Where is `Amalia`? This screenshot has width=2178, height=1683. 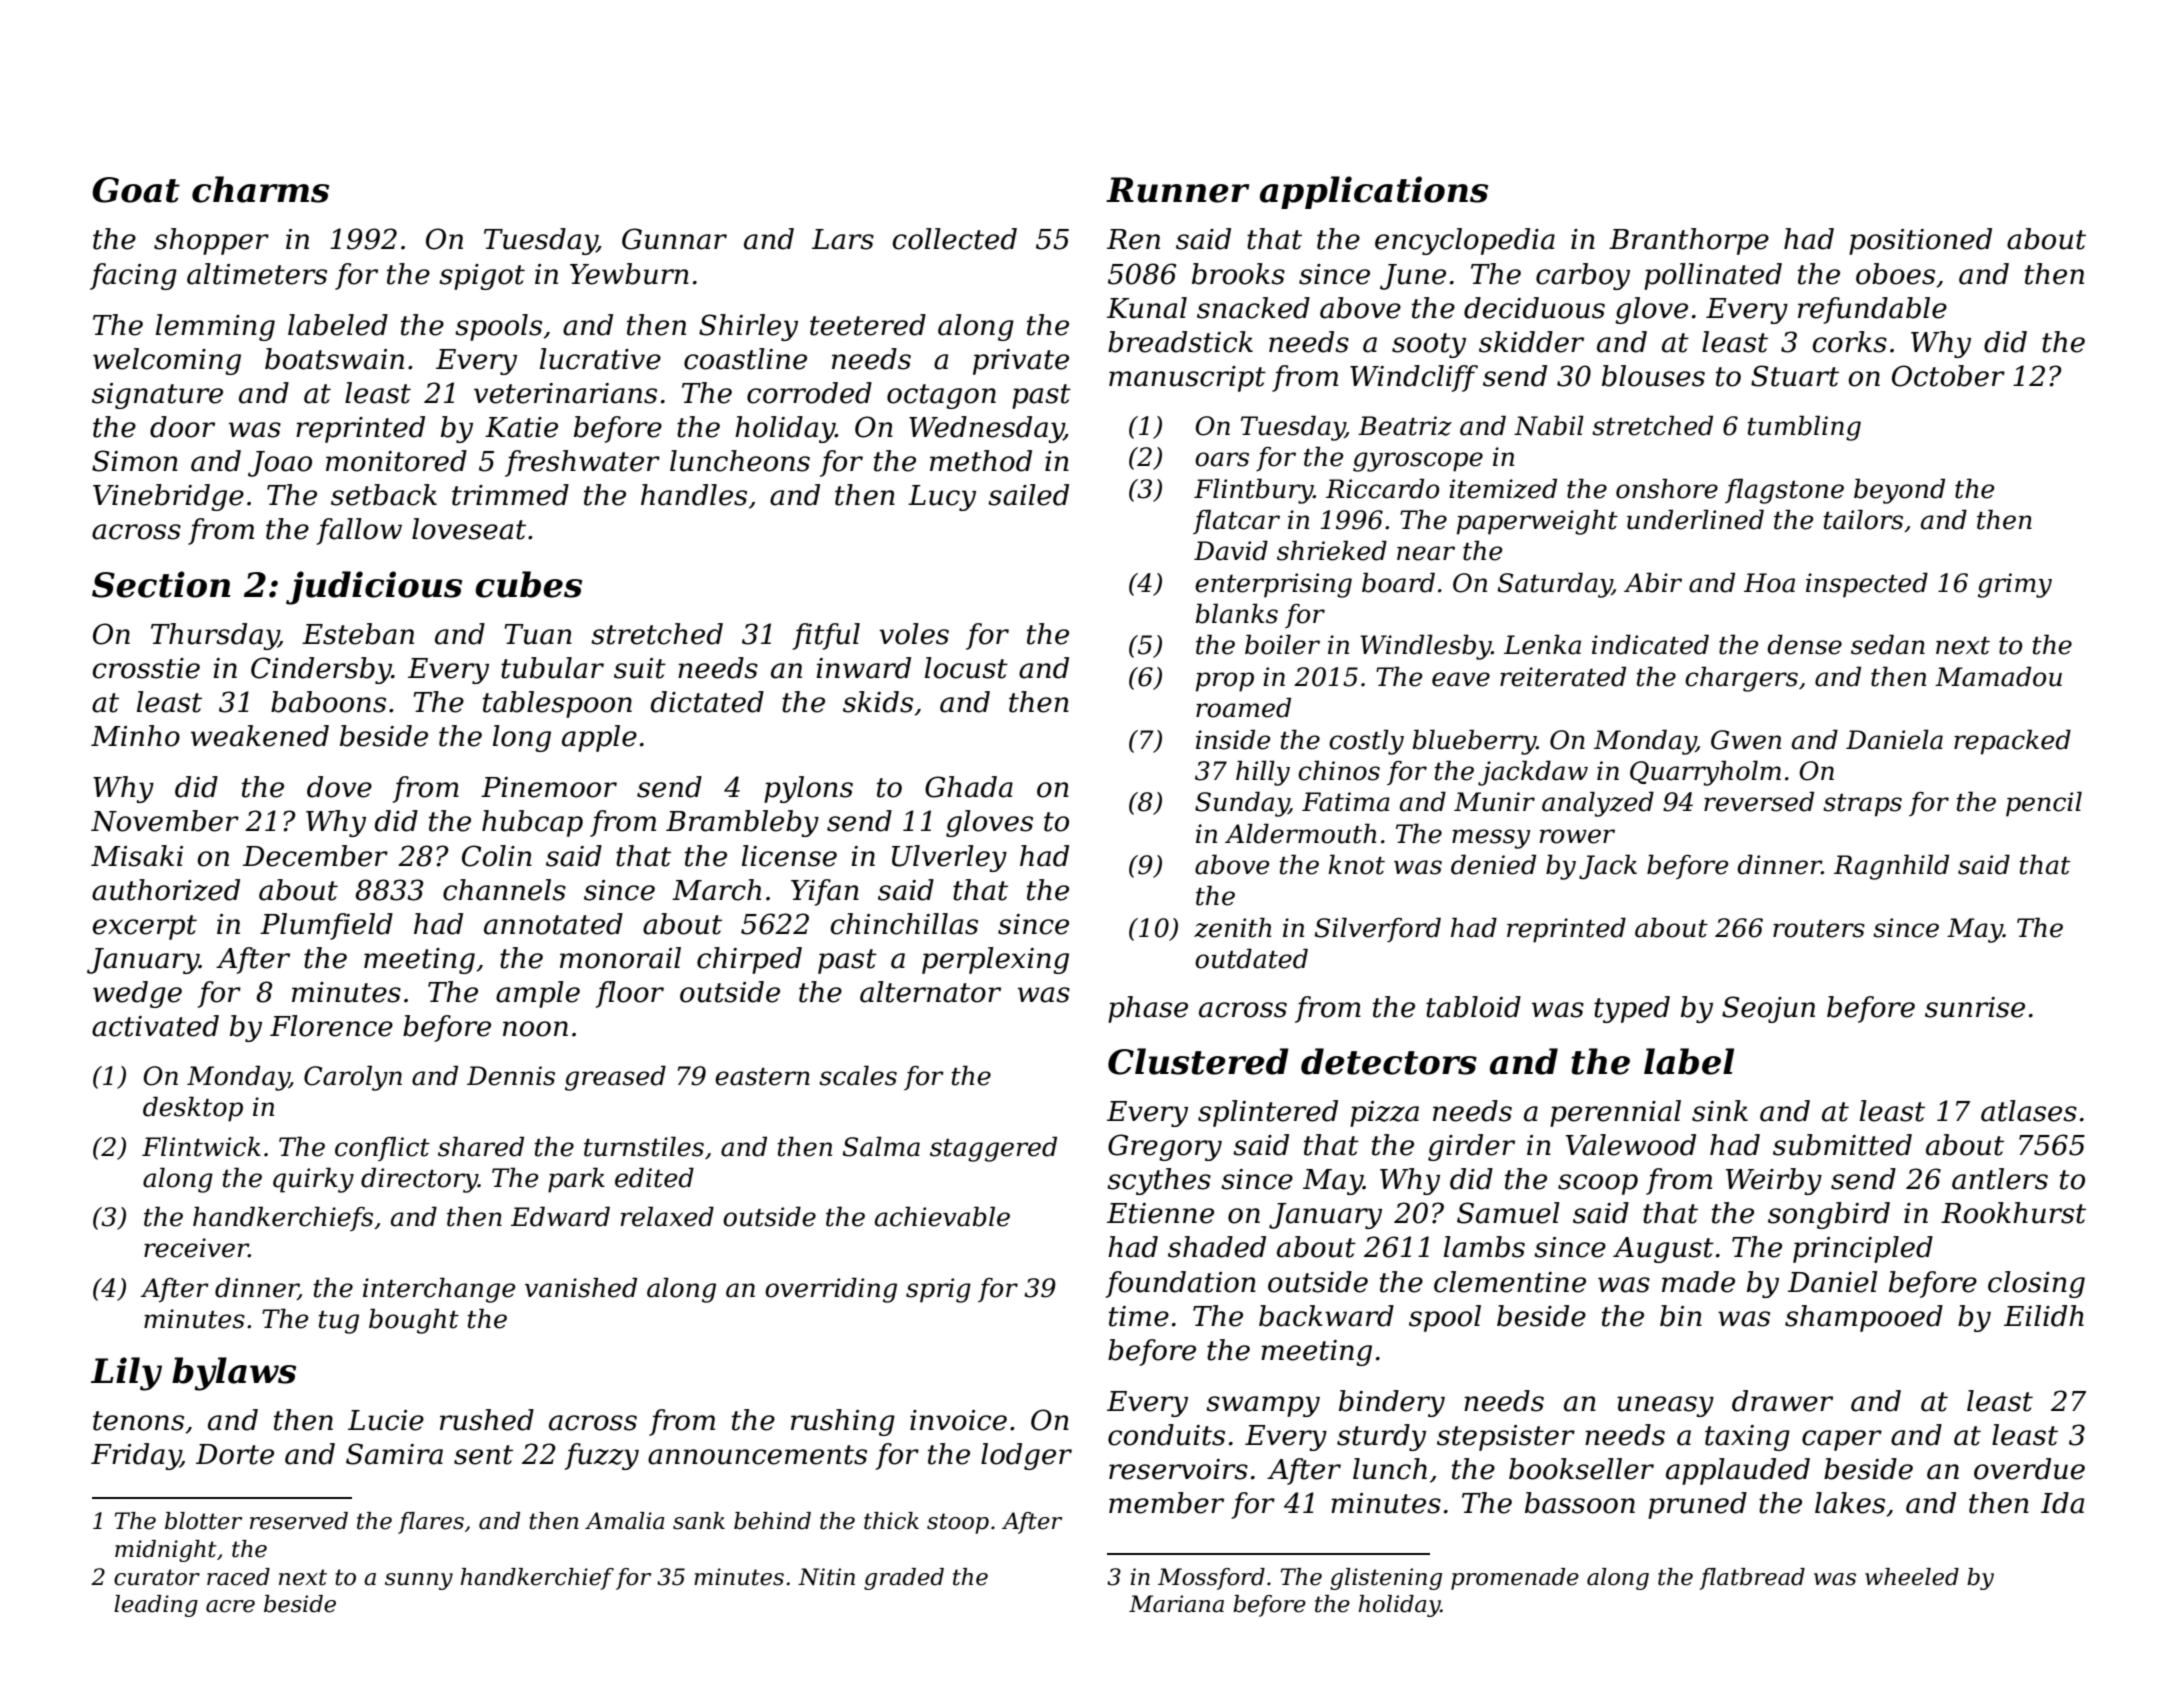
Amalia is located at coordinates (624, 1521).
